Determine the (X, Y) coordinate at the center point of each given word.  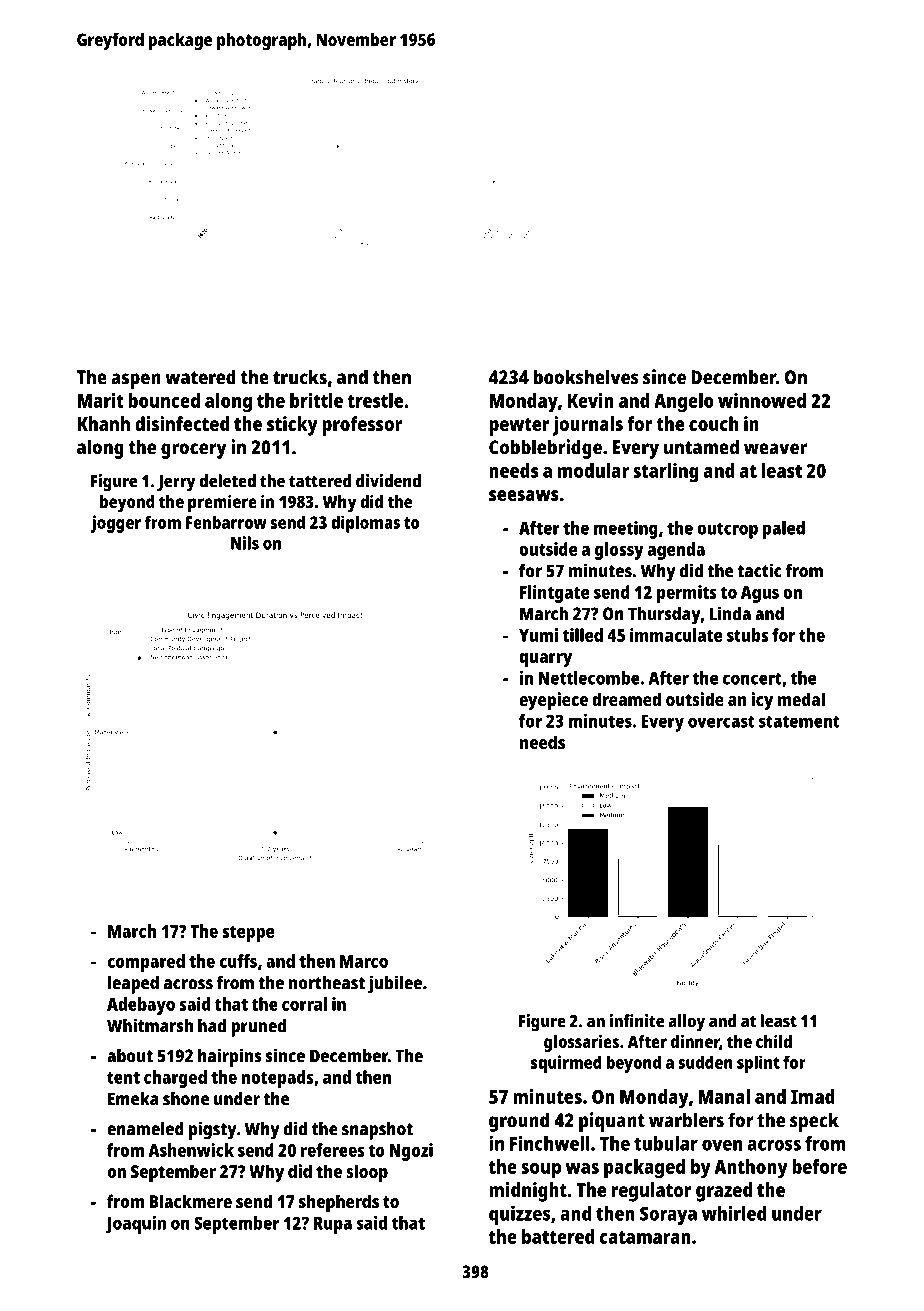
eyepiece (553, 701)
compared (146, 963)
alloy (687, 1023)
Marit (100, 400)
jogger (116, 524)
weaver (775, 449)
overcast (721, 721)
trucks (300, 377)
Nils (245, 543)
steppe (248, 934)
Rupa (333, 1225)
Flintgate (554, 594)
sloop (367, 1173)
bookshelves (586, 377)
